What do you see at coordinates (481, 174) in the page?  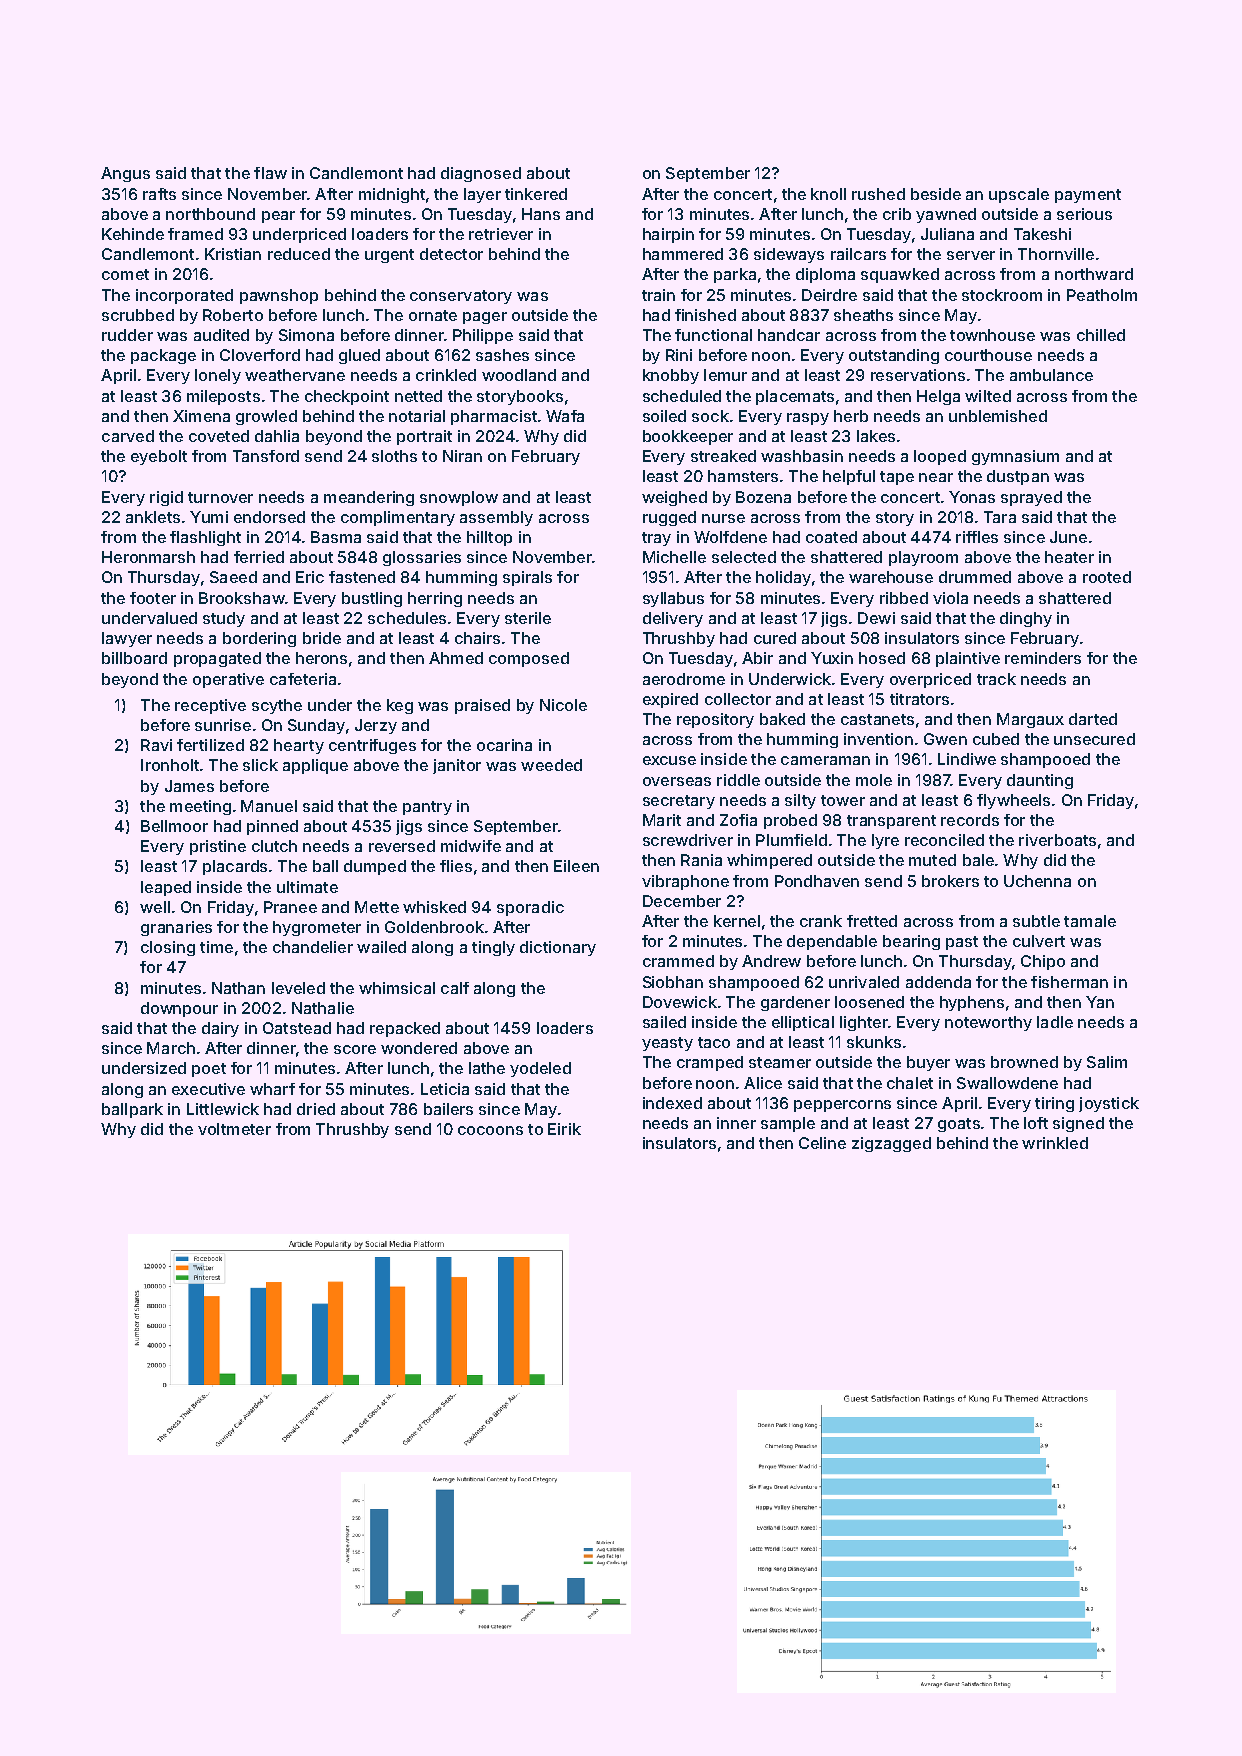 I see `diagnosed` at bounding box center [481, 174].
